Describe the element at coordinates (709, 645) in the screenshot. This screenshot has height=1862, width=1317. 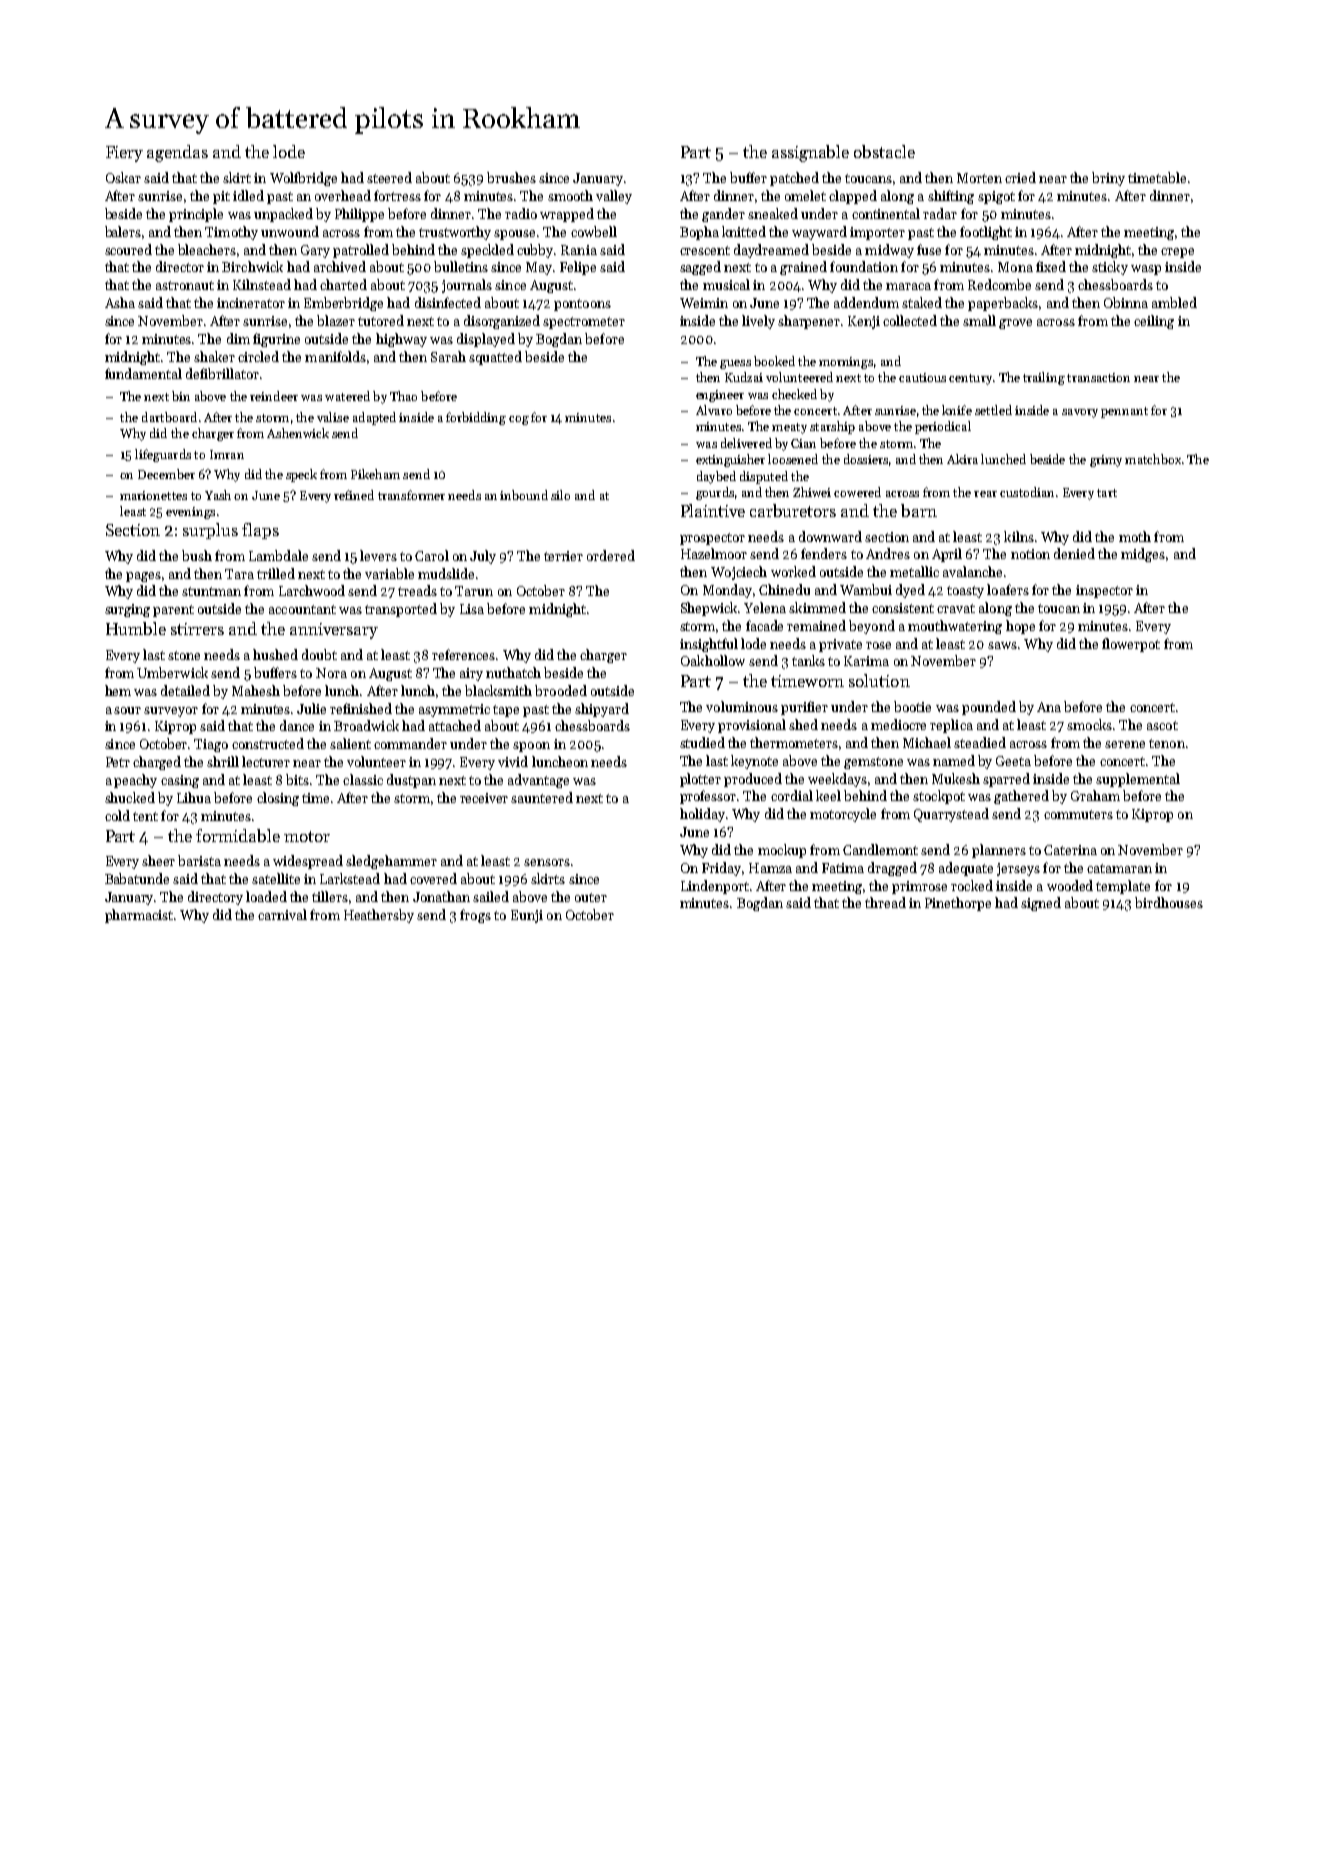
I see `insightful` at that location.
